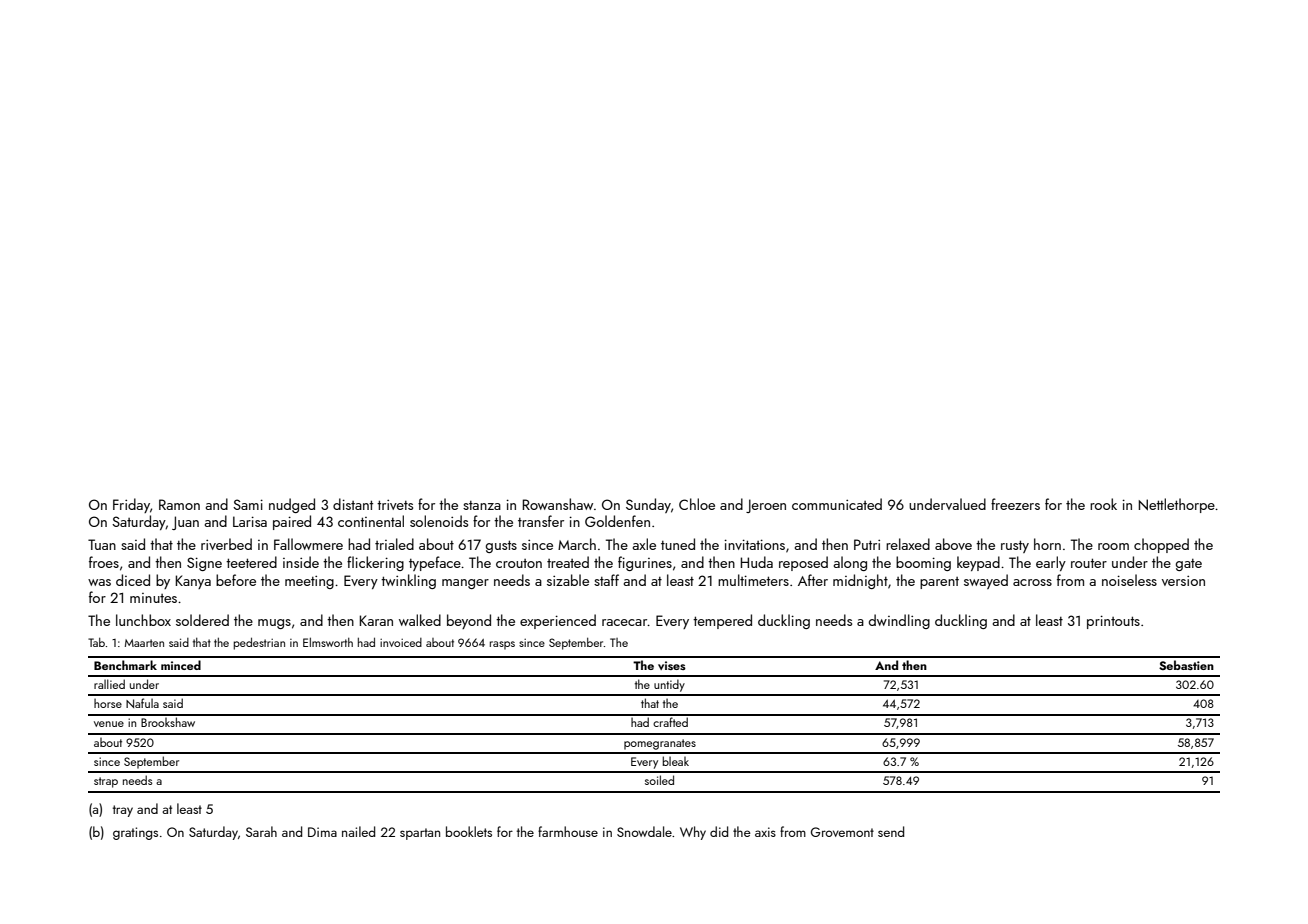 The width and height of the page is (1308, 924). I want to click on tray, so click(123, 811).
